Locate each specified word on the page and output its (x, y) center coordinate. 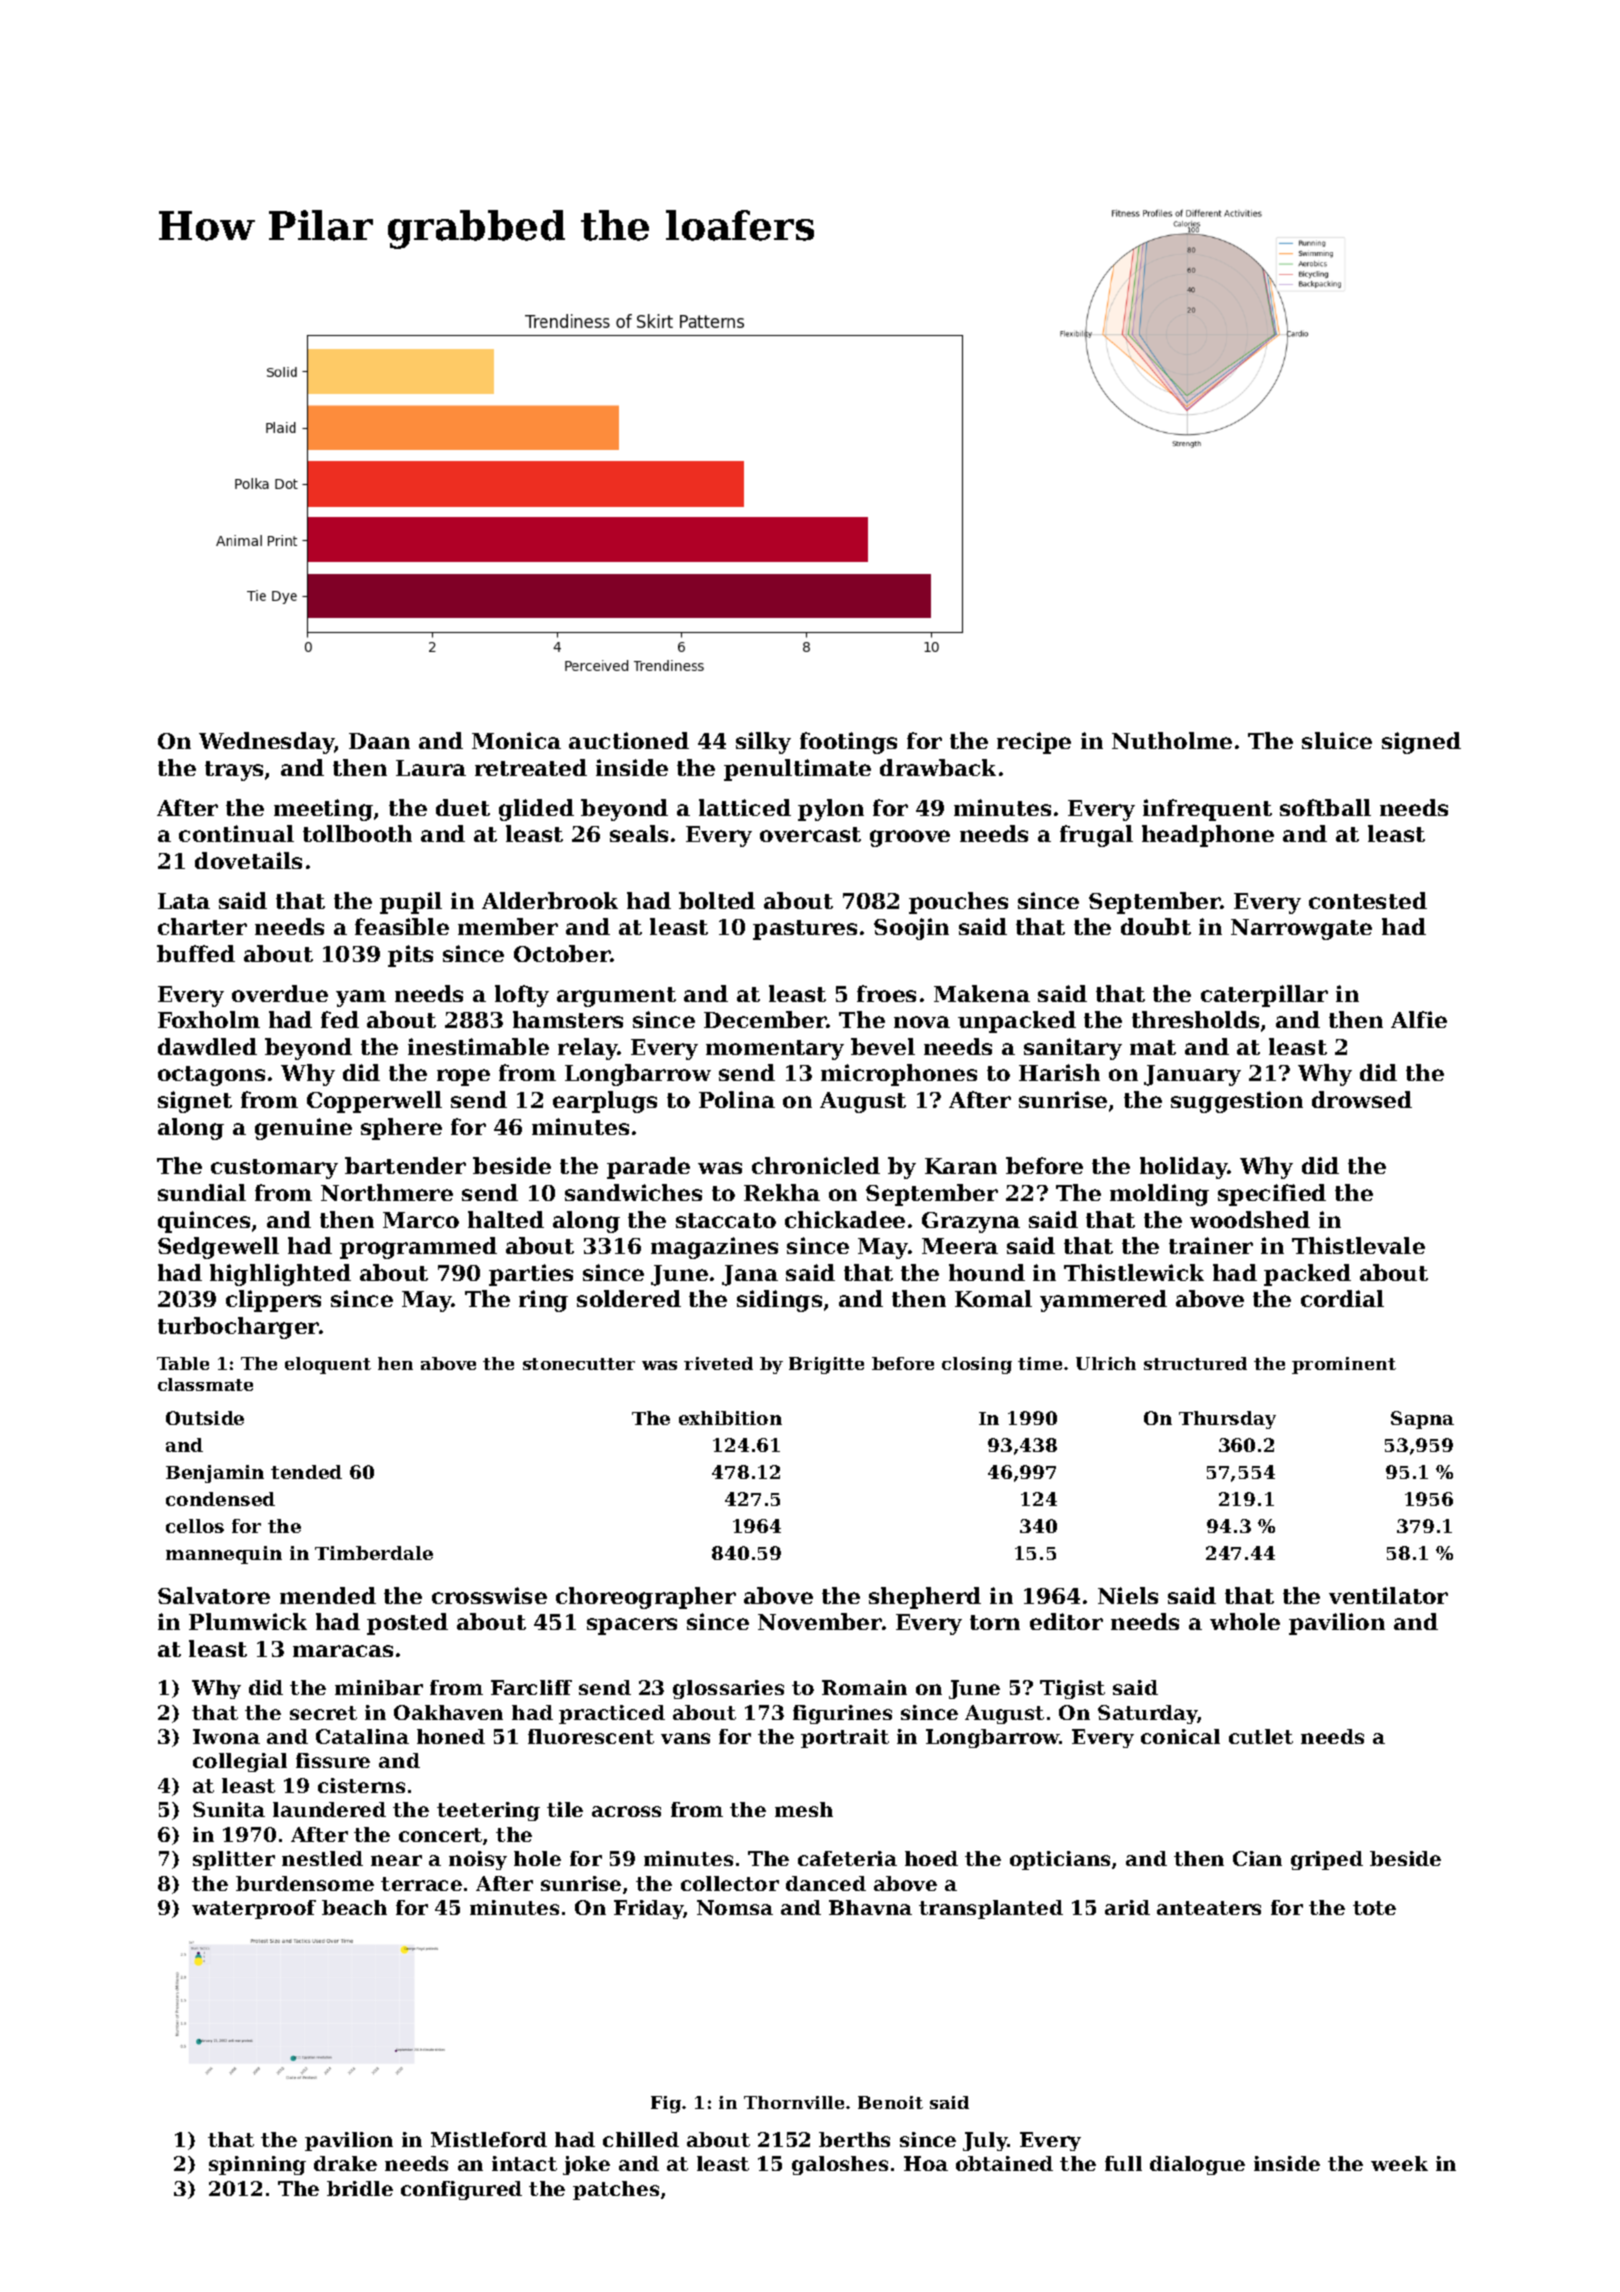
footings (848, 743)
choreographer (646, 1598)
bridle (360, 2188)
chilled (641, 2139)
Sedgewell (218, 1248)
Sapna (1422, 1420)
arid (1127, 1907)
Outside (205, 1418)
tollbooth (357, 833)
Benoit (890, 2102)
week (1399, 2163)
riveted (718, 1363)
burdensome (305, 1883)
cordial (1342, 1298)
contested (1368, 900)
